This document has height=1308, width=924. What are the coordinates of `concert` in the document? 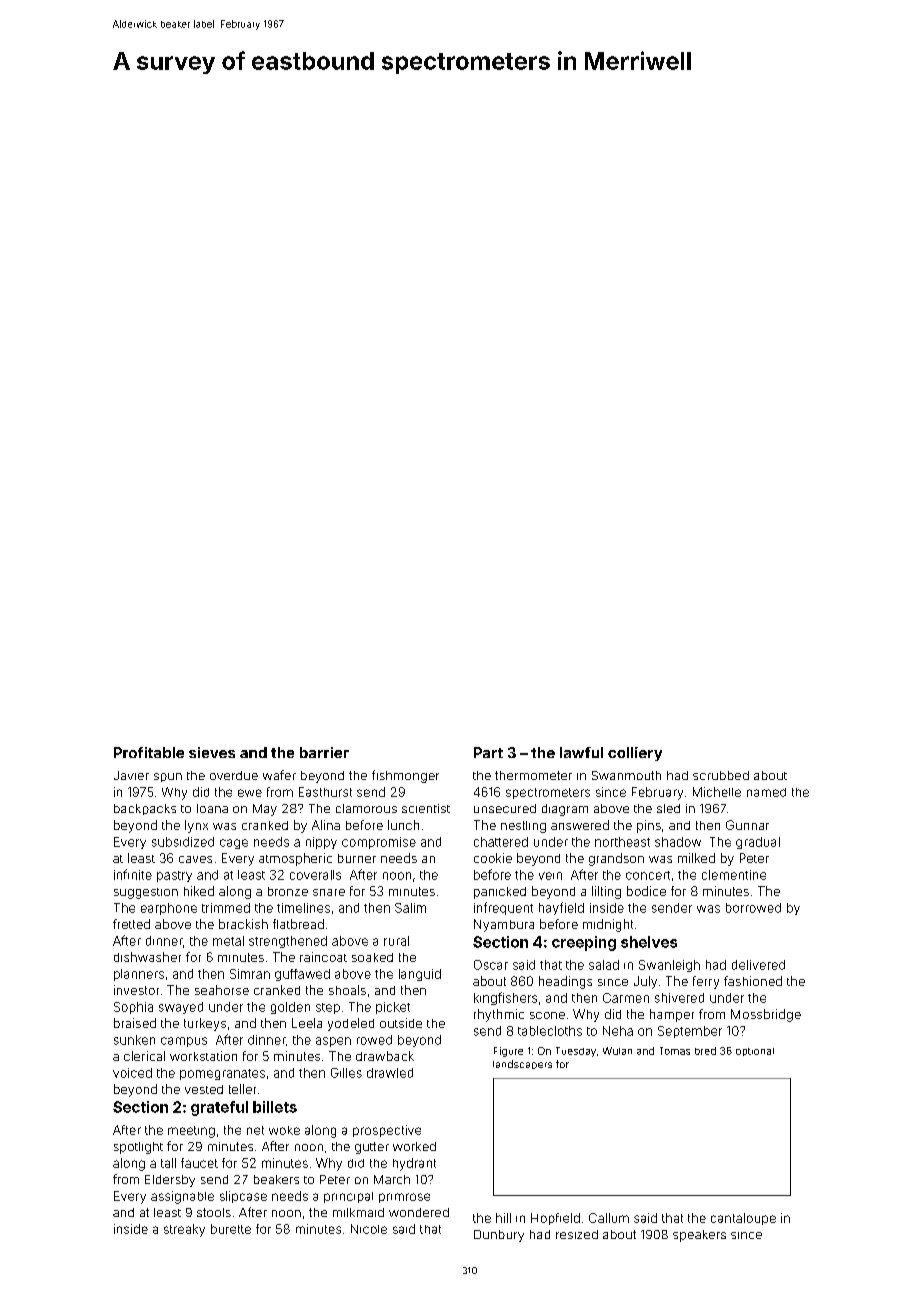 It's located at (648, 875).
